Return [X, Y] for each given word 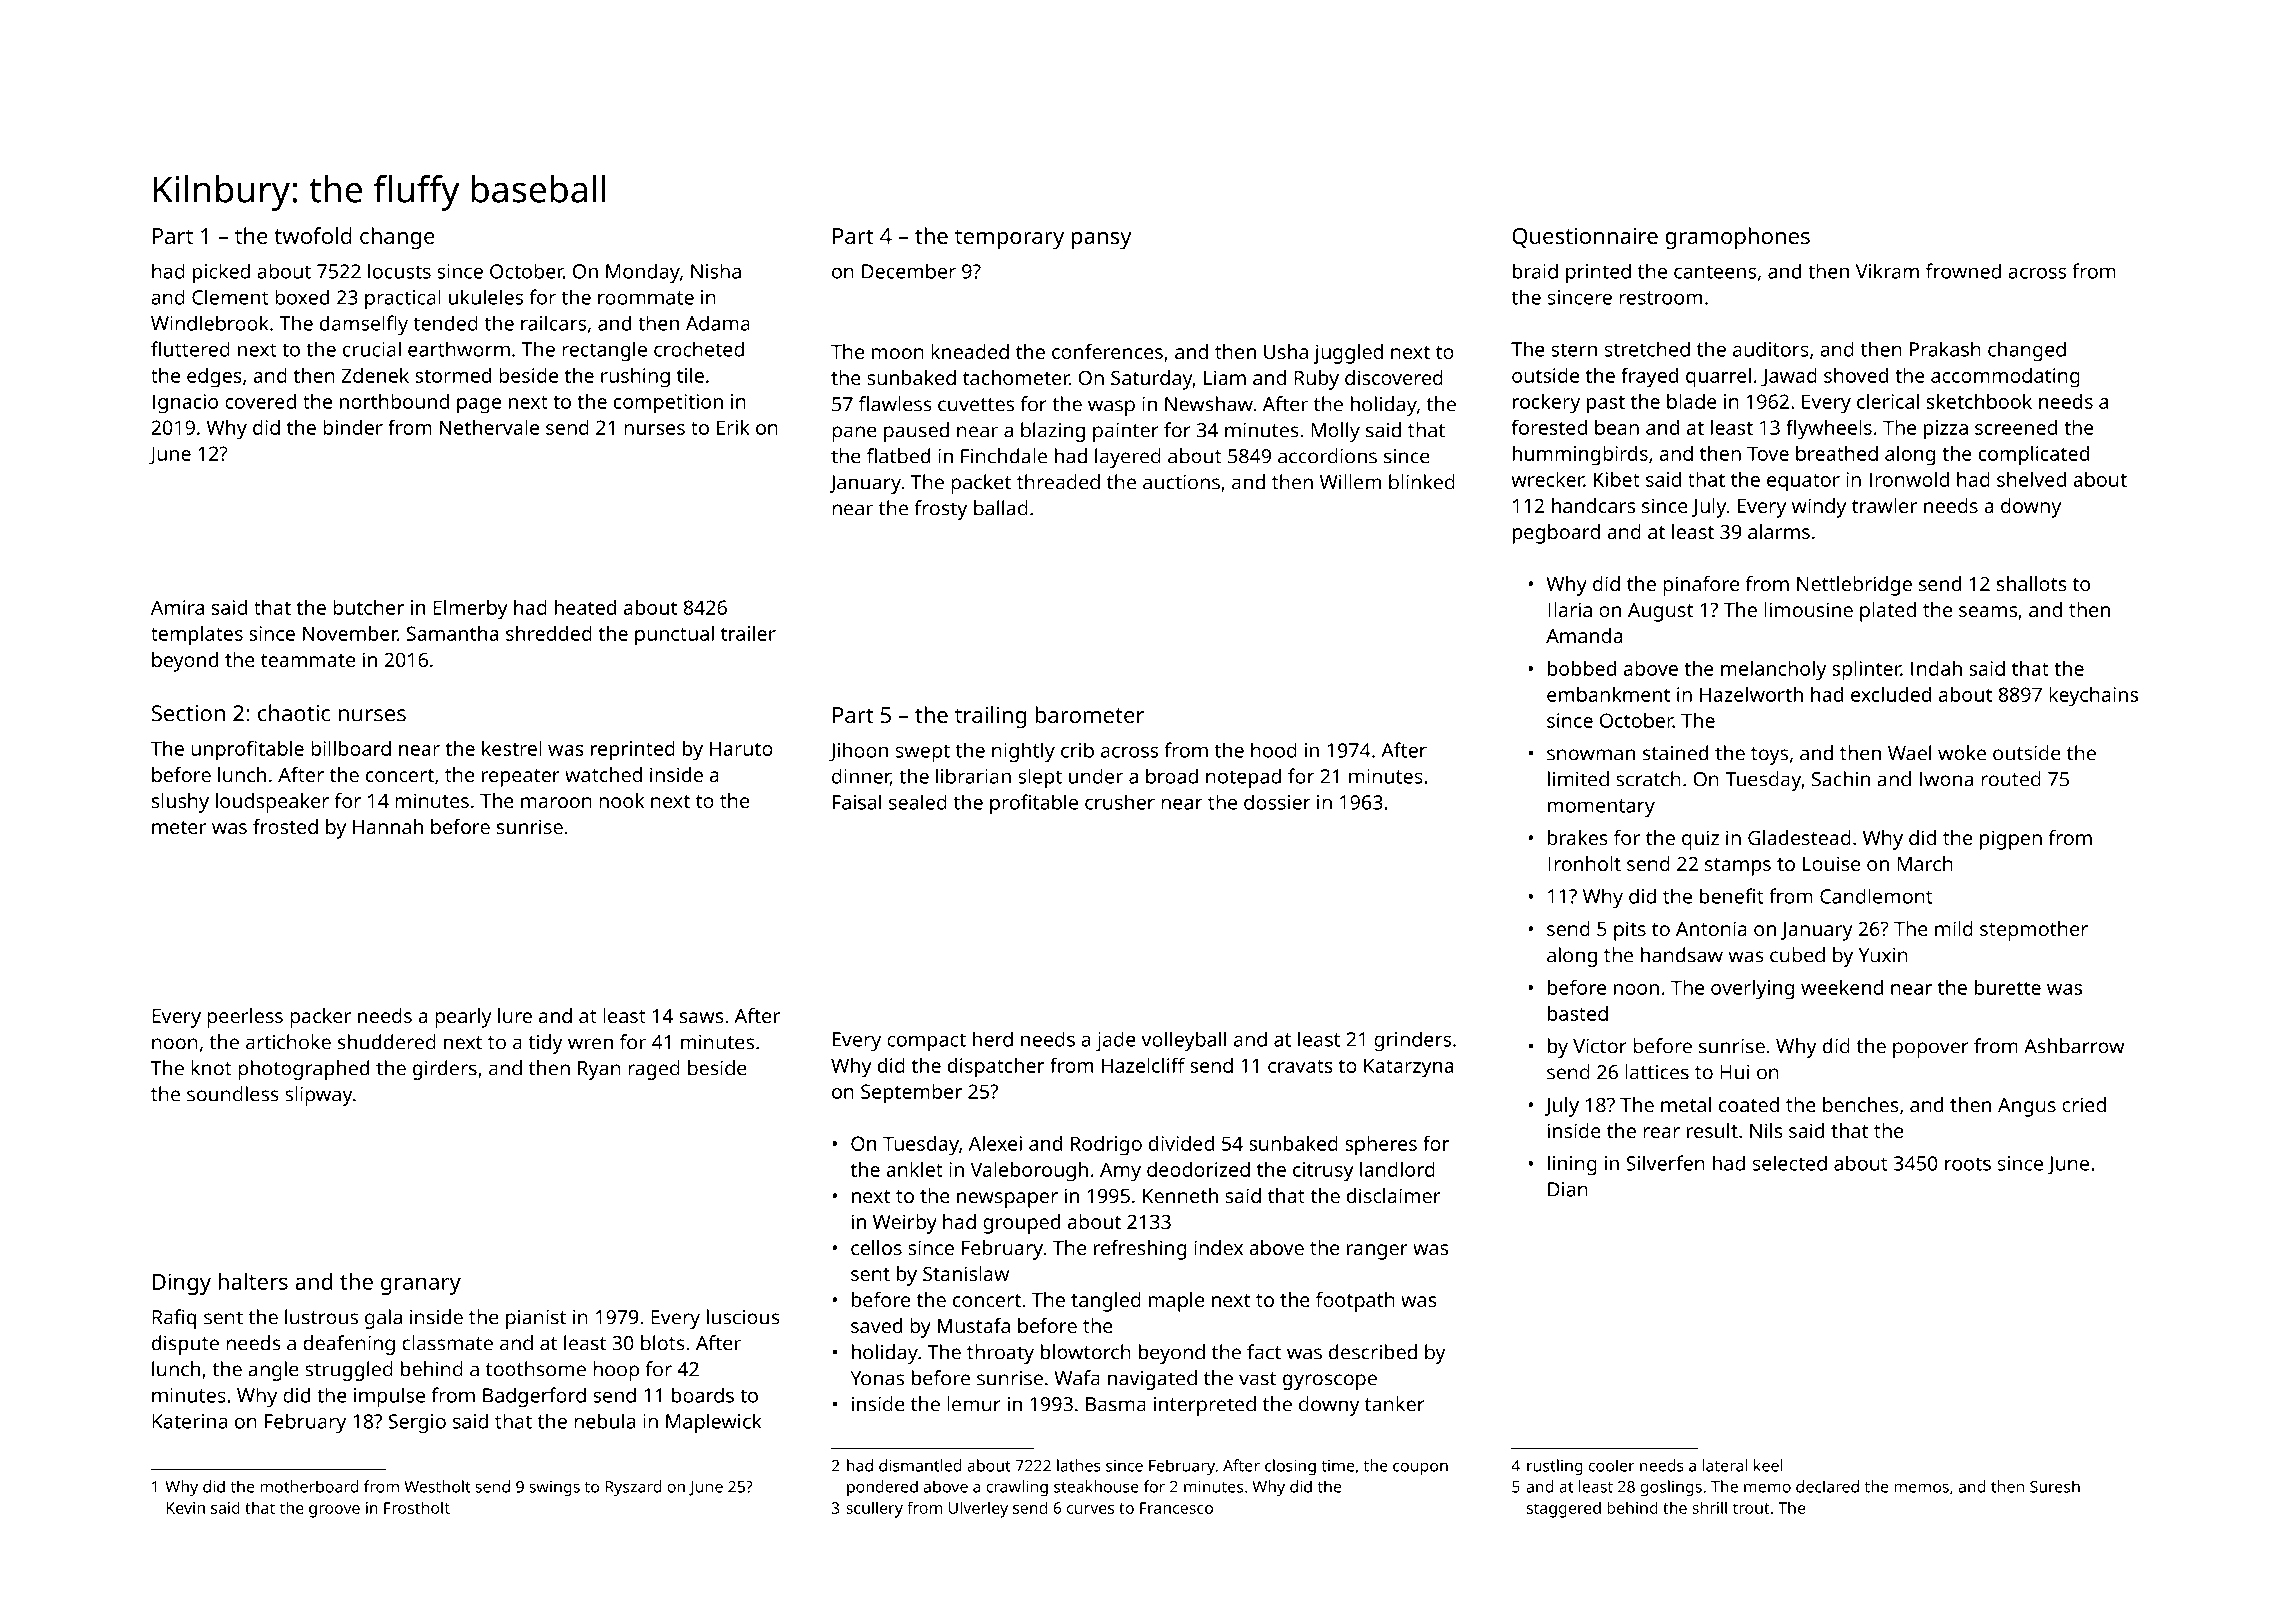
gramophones [1737, 238]
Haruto [741, 748]
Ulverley [978, 1509]
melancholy [1773, 671]
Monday [643, 273]
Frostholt [417, 1507]
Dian [1568, 1189]
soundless [233, 1094]
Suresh [2055, 1486]
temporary [1009, 239]
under [1096, 776]
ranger [1377, 1252]
